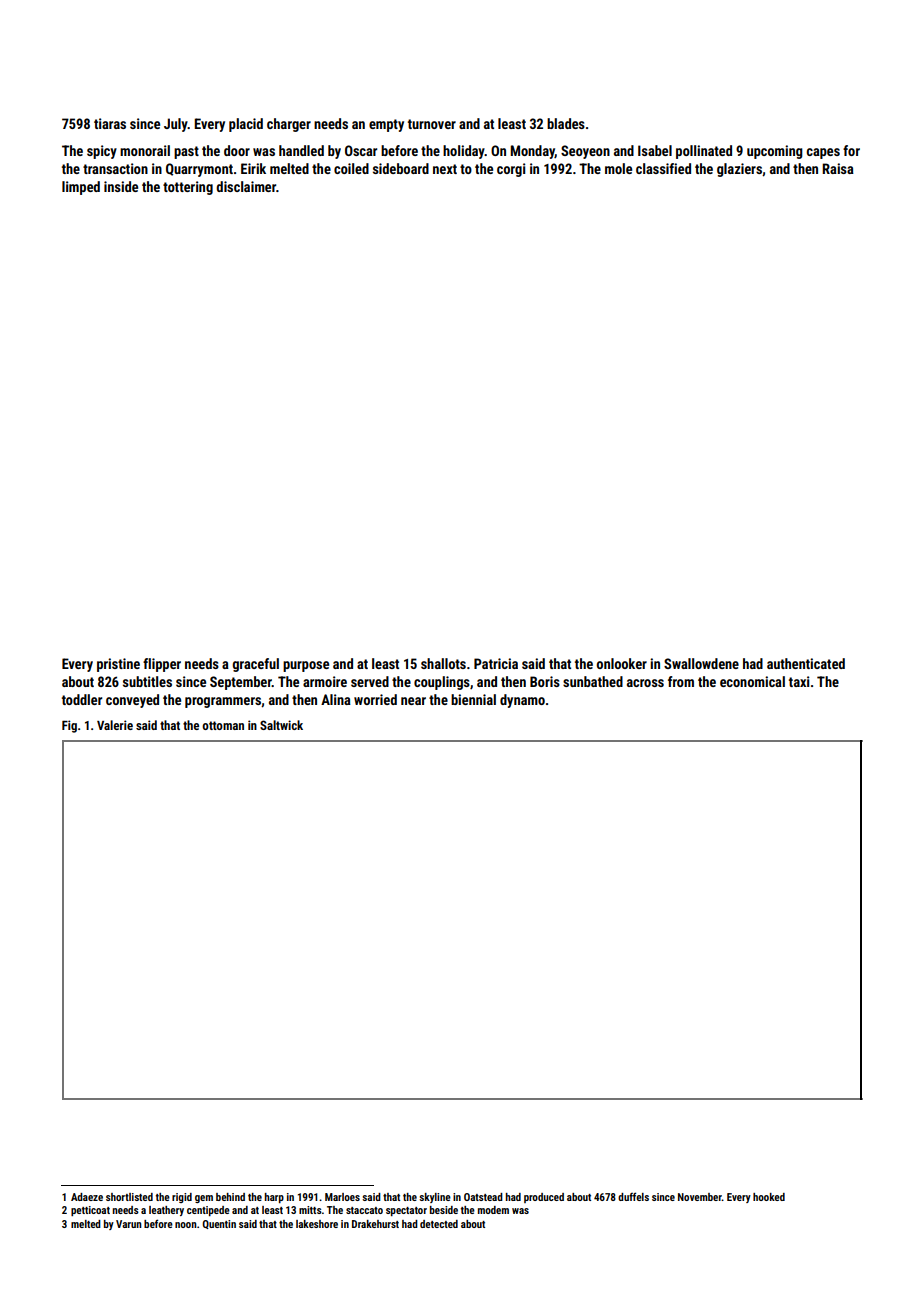 The width and height of the screenshot is (924, 1308). Describe the element at coordinates (87, 1197) in the screenshot. I see `Adaeze` at that location.
